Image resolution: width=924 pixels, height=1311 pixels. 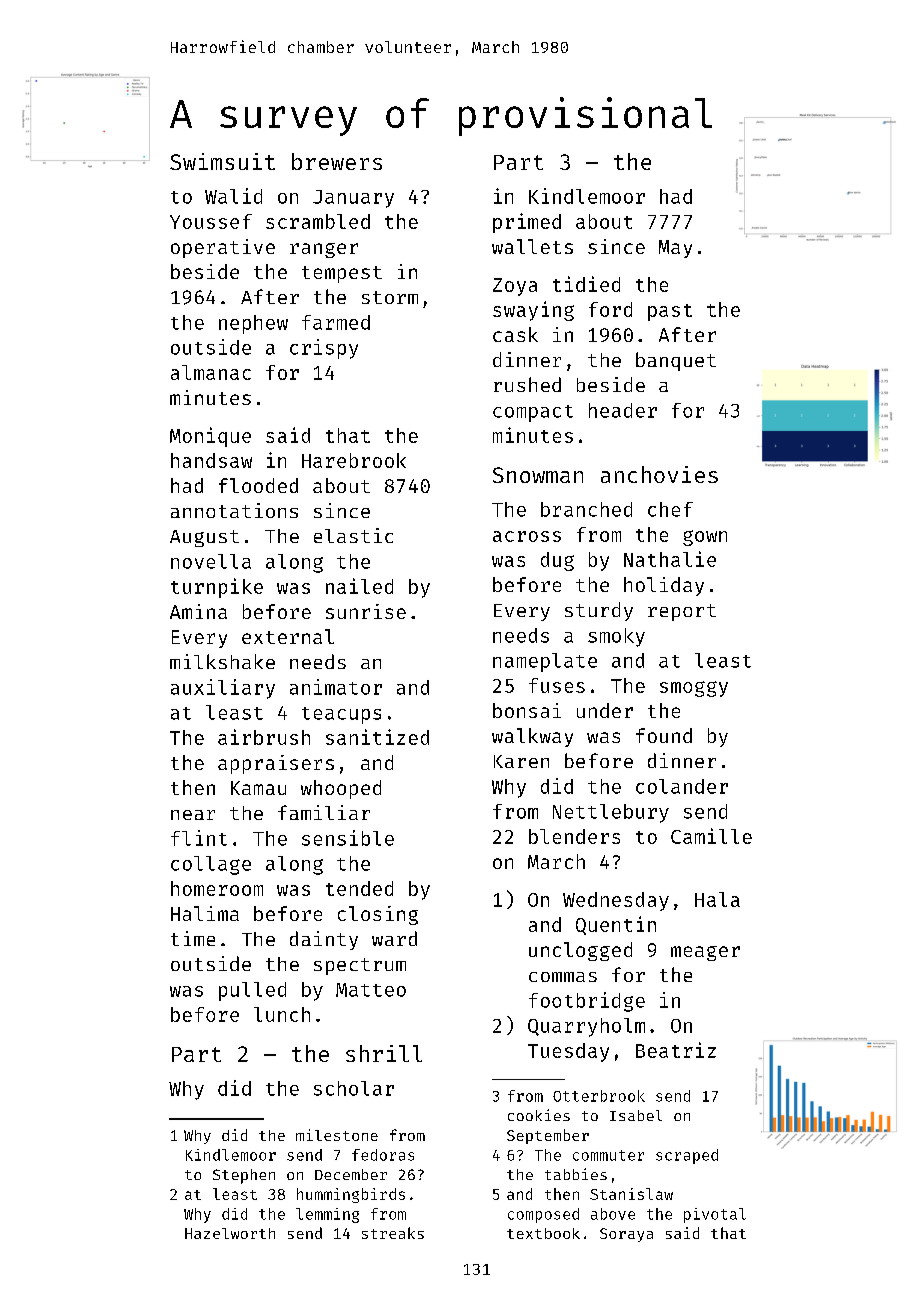 I want to click on Stephen, so click(x=244, y=1176).
